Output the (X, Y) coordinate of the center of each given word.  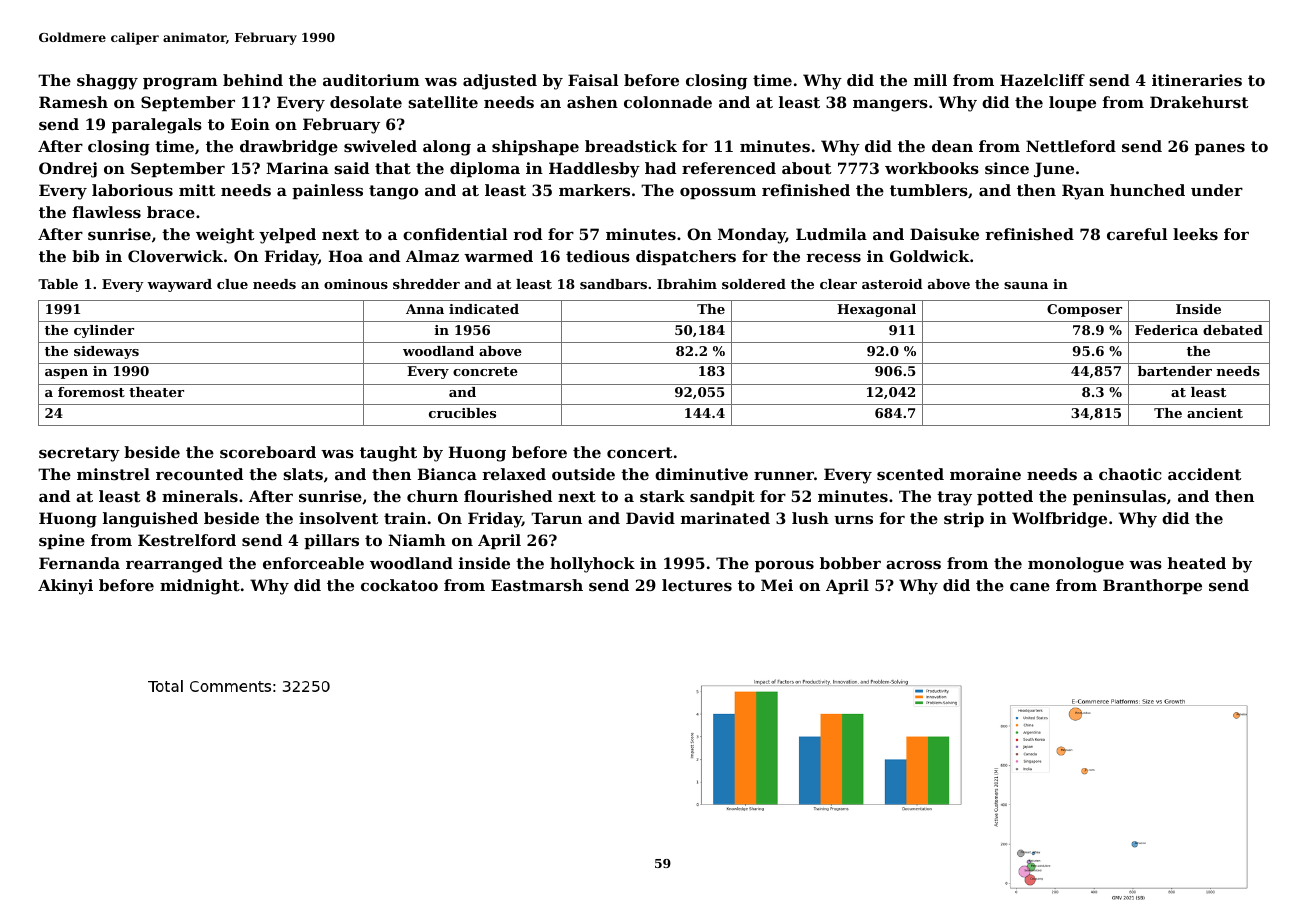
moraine (985, 474)
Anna (425, 309)
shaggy (107, 82)
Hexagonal (876, 310)
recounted (199, 474)
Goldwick (930, 256)
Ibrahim (687, 284)
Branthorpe (1152, 586)
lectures (697, 585)
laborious (132, 190)
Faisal (593, 80)
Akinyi (65, 587)
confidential (455, 234)
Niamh (417, 540)
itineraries (1197, 80)
